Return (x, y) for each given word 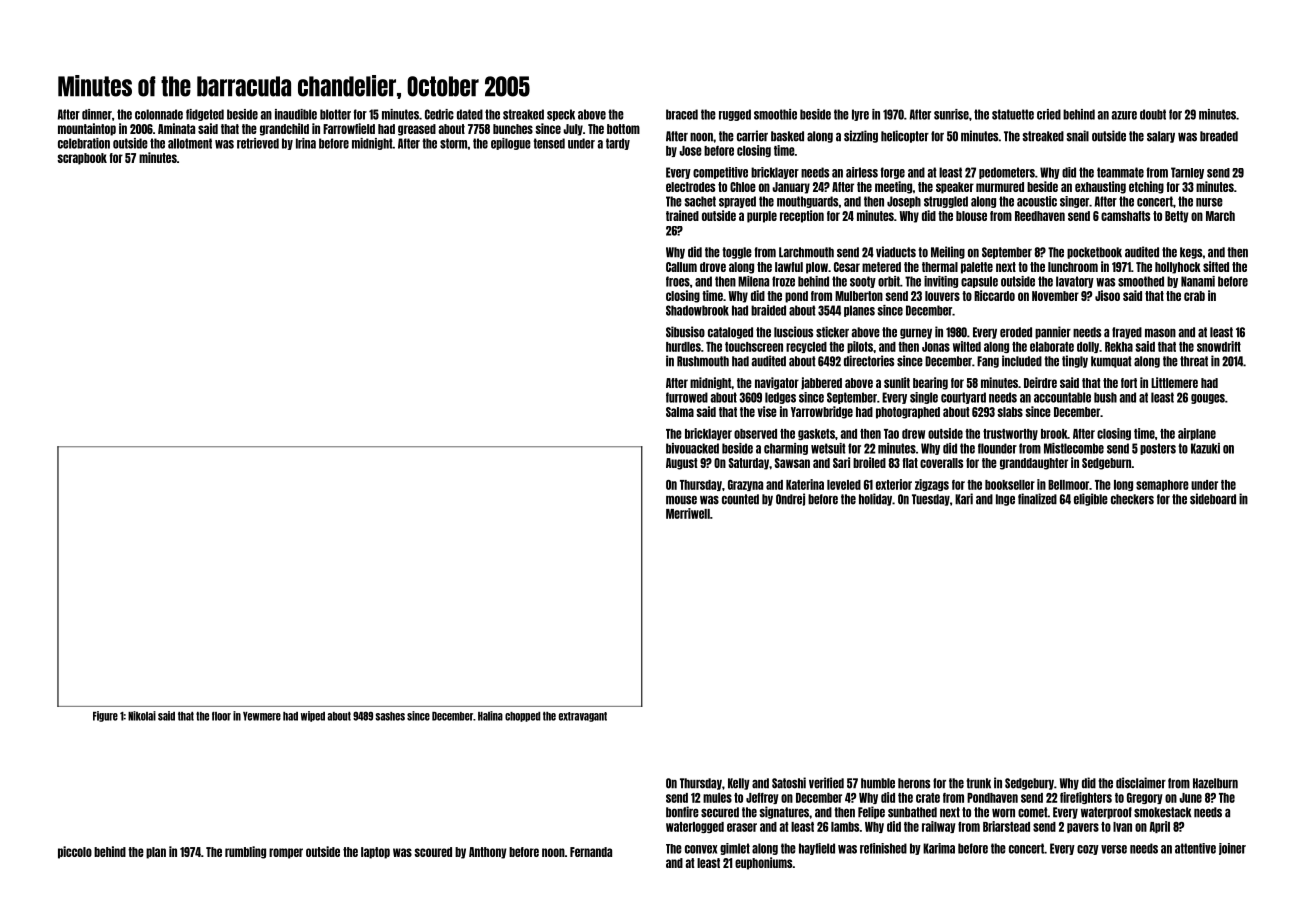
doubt (1153, 114)
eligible (1091, 499)
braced (682, 114)
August (682, 464)
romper (286, 853)
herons (914, 783)
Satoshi (789, 783)
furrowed (687, 397)
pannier (1053, 332)
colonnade (159, 114)
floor (221, 716)
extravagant (583, 717)
